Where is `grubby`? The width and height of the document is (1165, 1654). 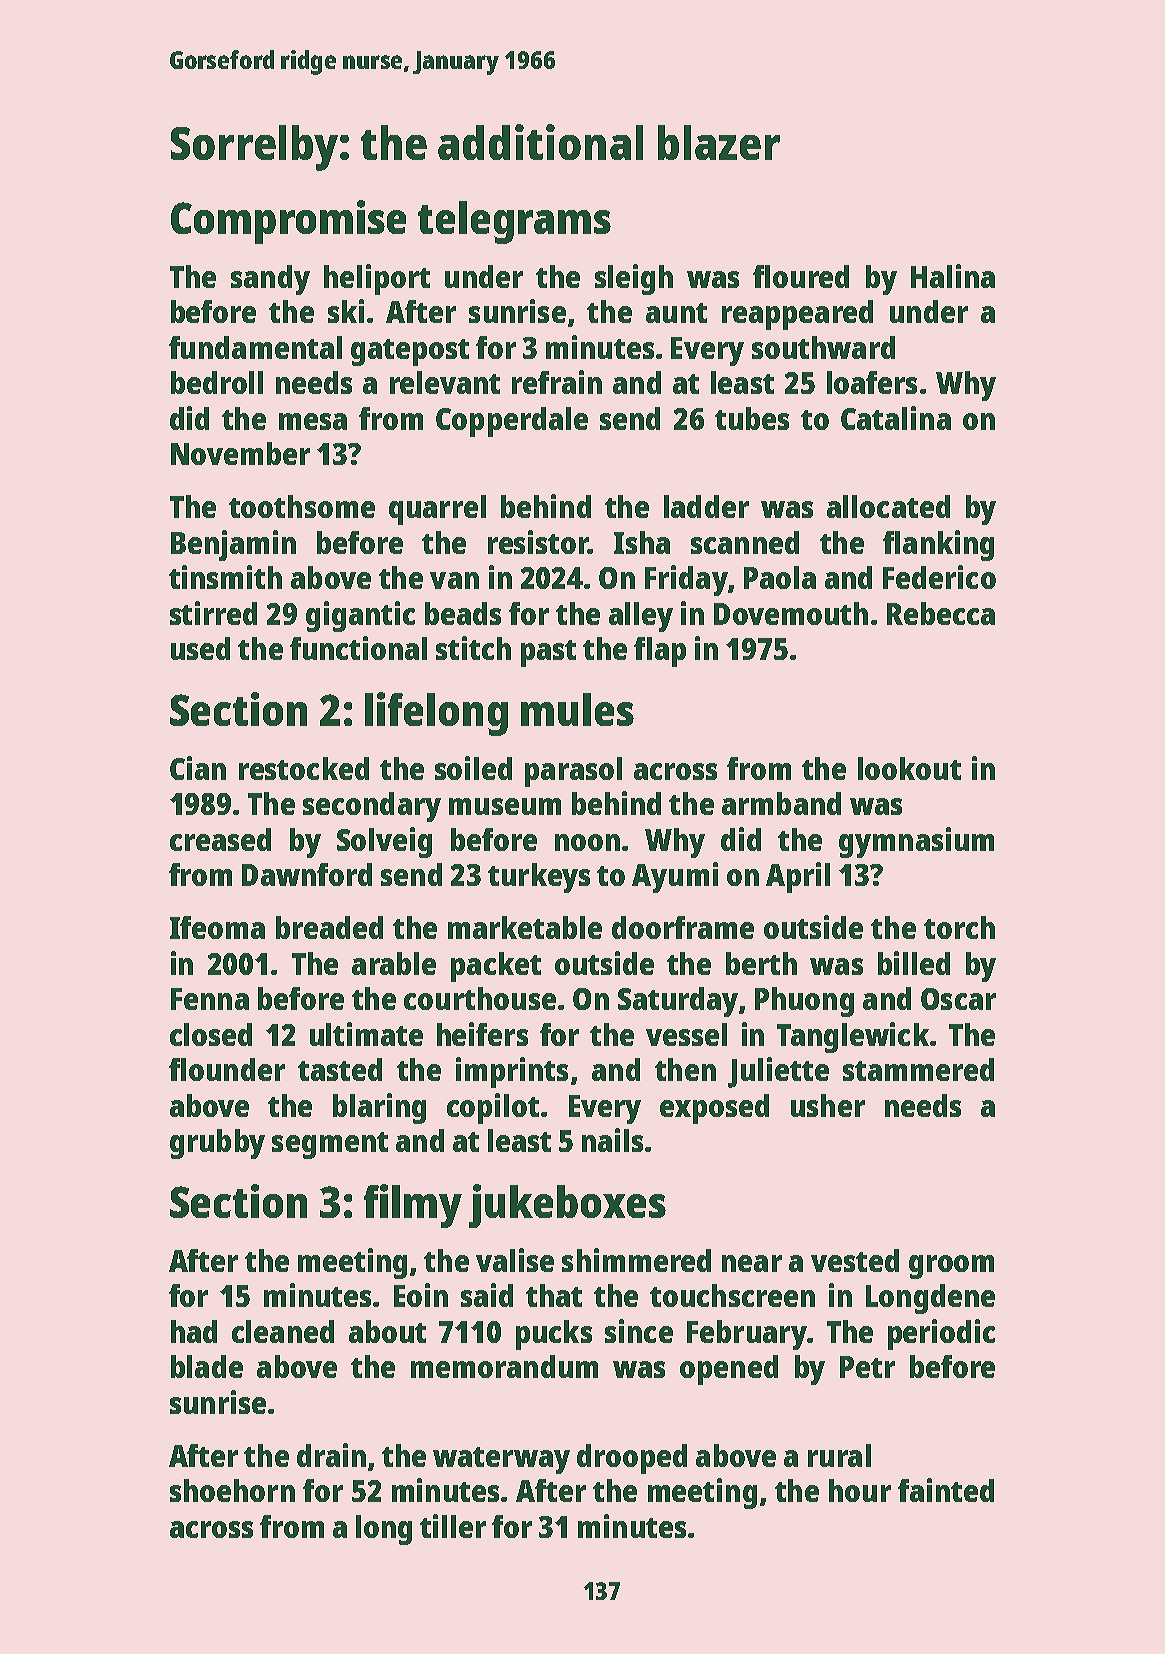
grubby is located at coordinates (217, 1144).
